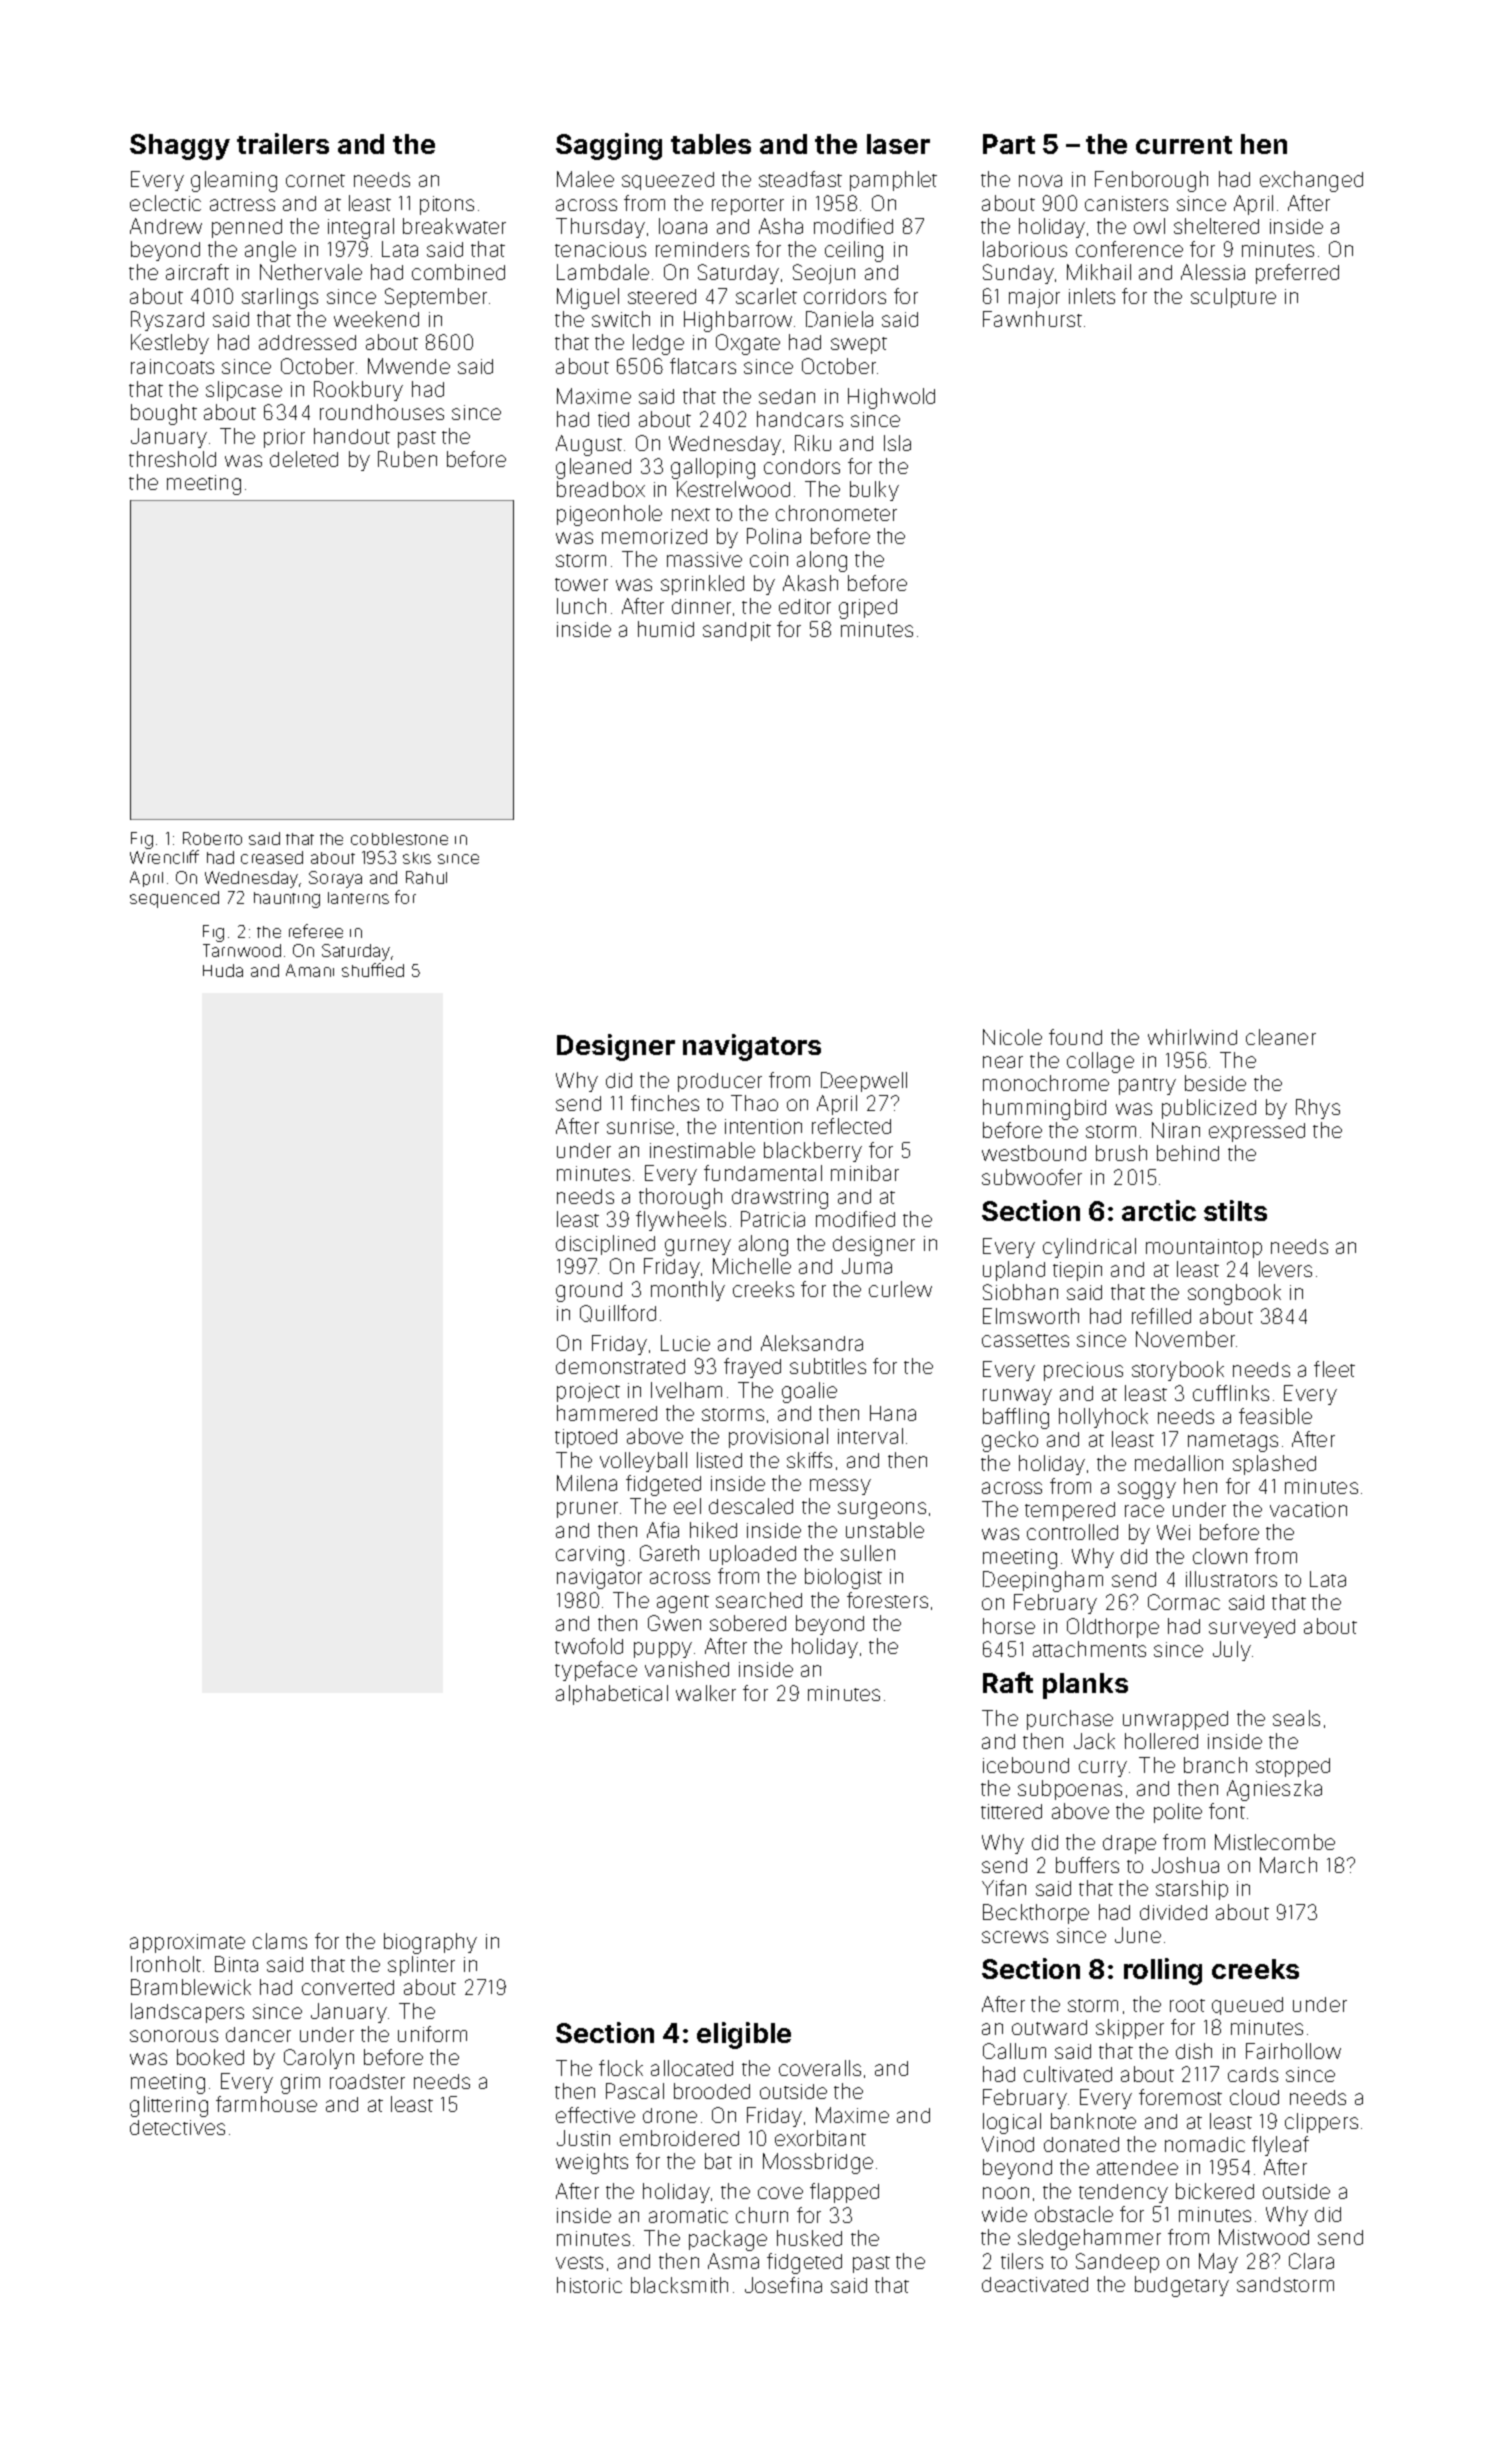 The image size is (1496, 2464). I want to click on tables, so click(711, 144).
